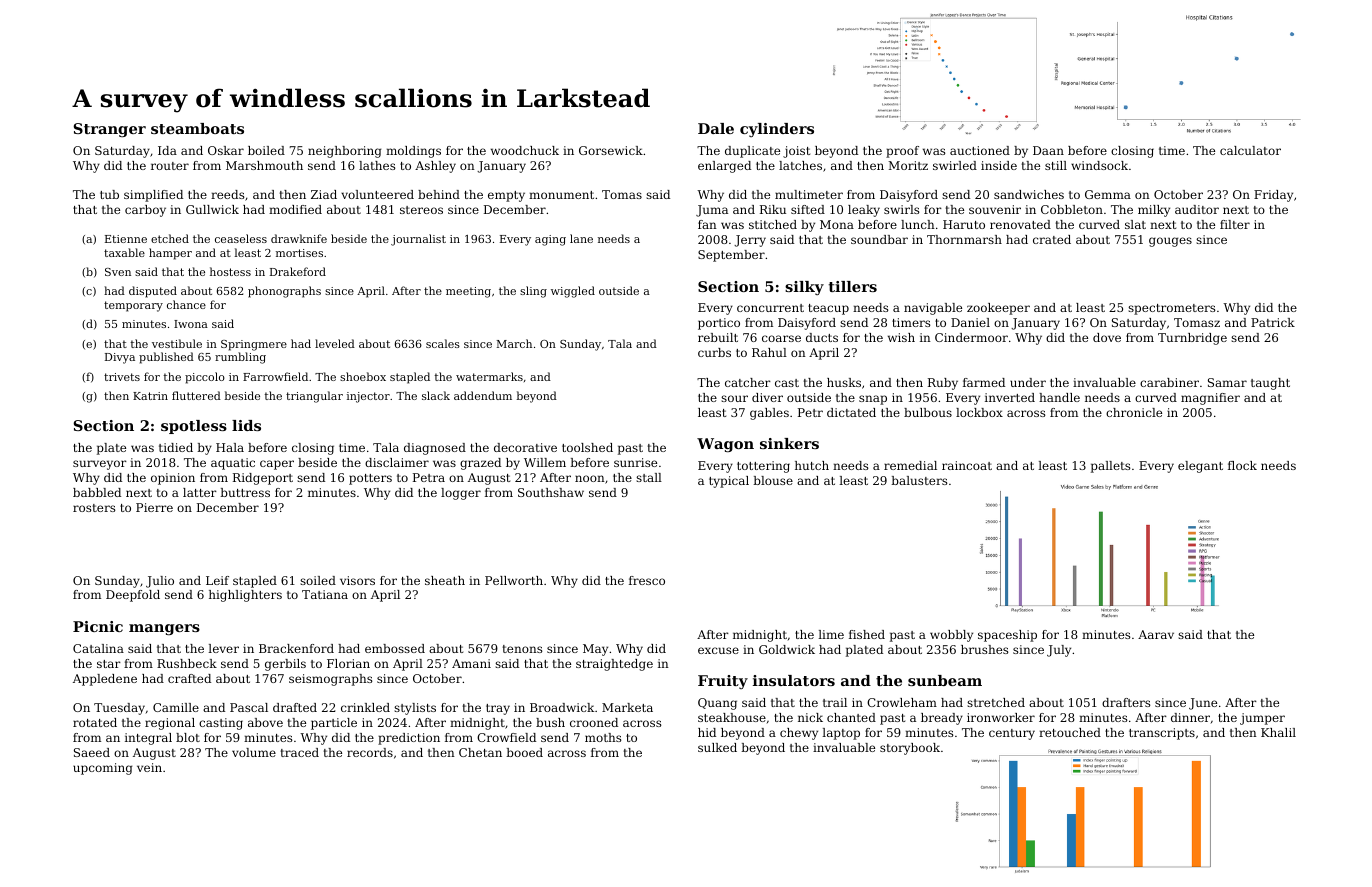  I want to click on Gorsewick, so click(611, 150).
